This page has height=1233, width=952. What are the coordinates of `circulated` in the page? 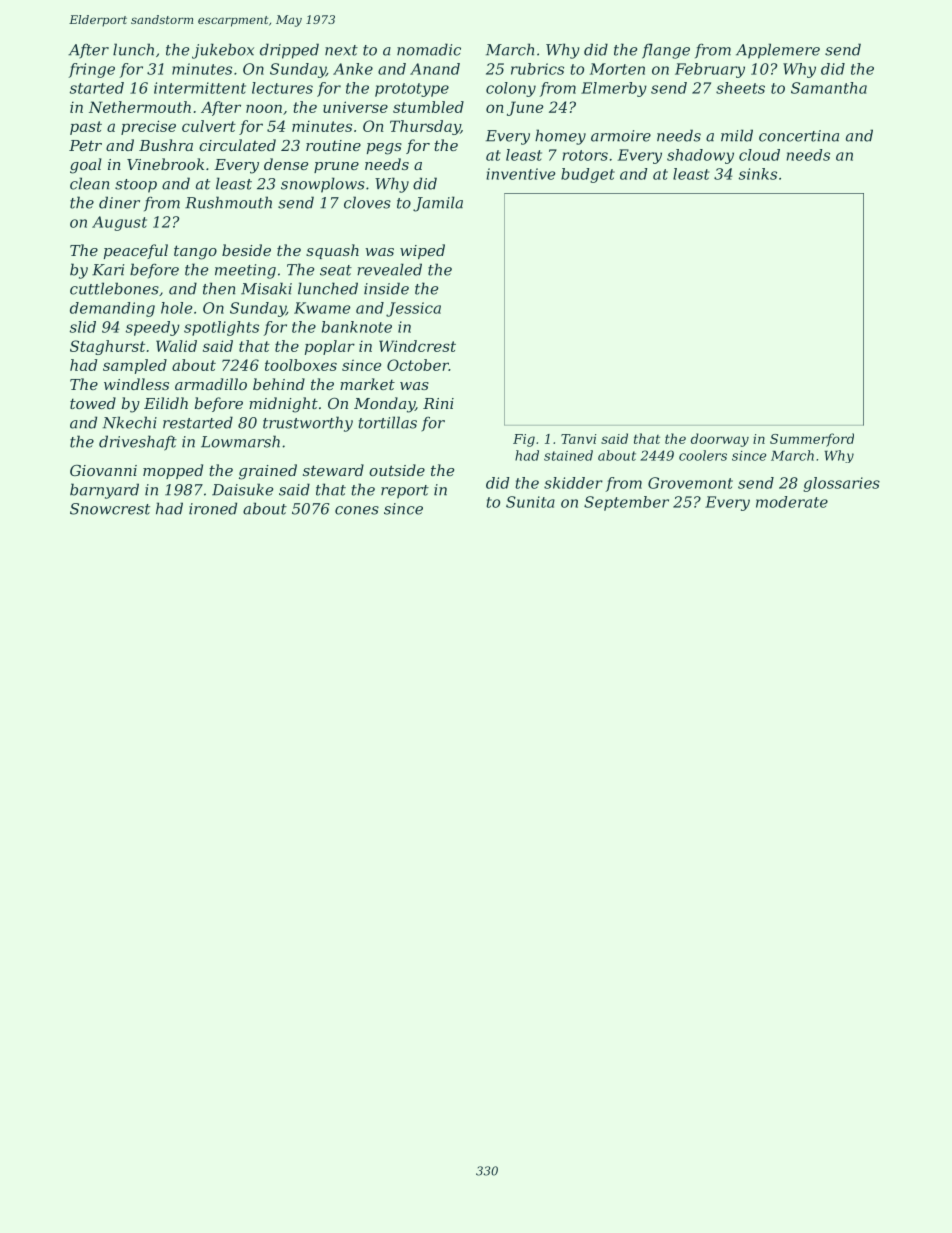 It's located at (237, 145).
